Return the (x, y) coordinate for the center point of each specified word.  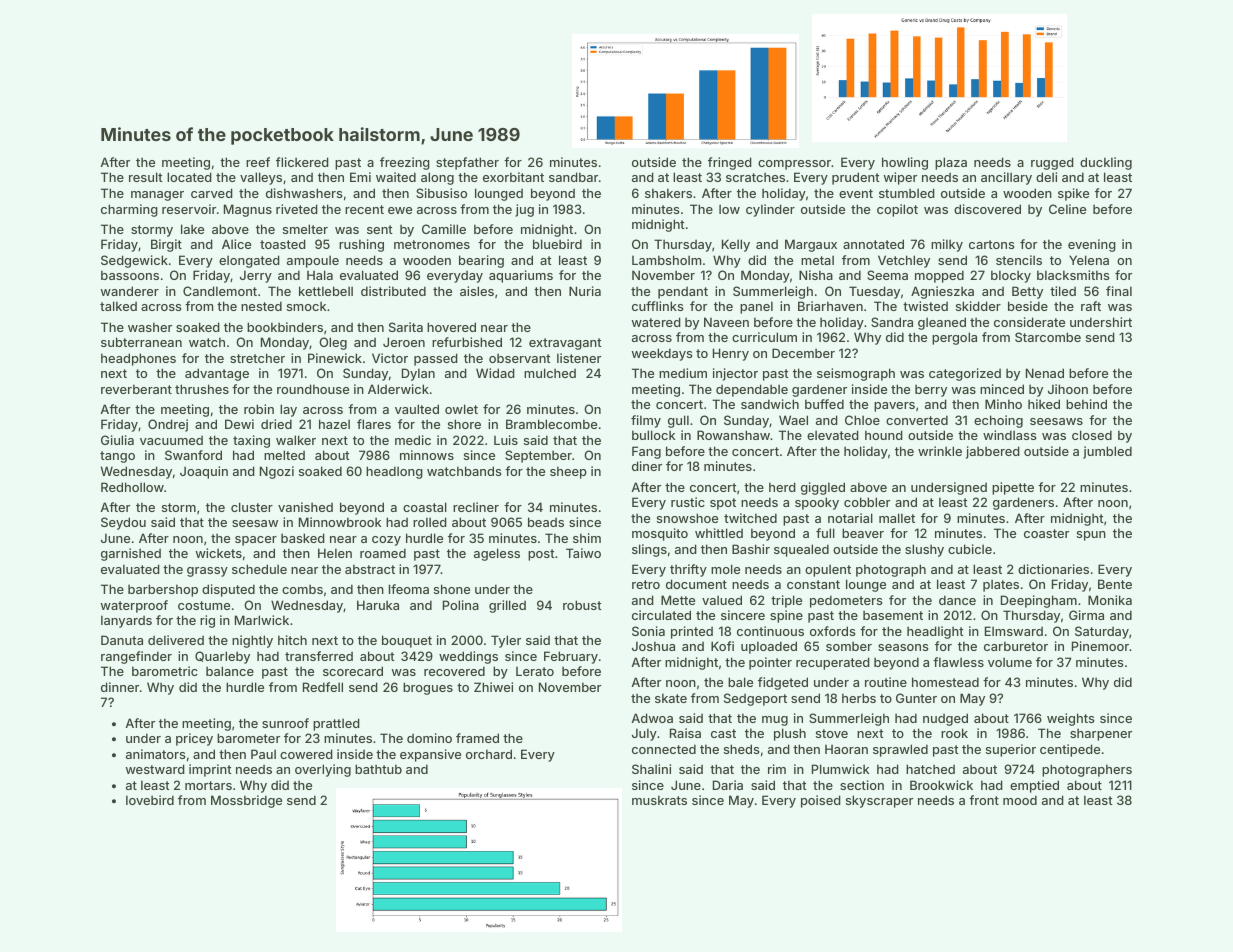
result (146, 177)
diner (647, 466)
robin (259, 409)
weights (1070, 719)
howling (905, 163)
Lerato (535, 671)
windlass (1009, 435)
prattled (336, 724)
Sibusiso (441, 193)
